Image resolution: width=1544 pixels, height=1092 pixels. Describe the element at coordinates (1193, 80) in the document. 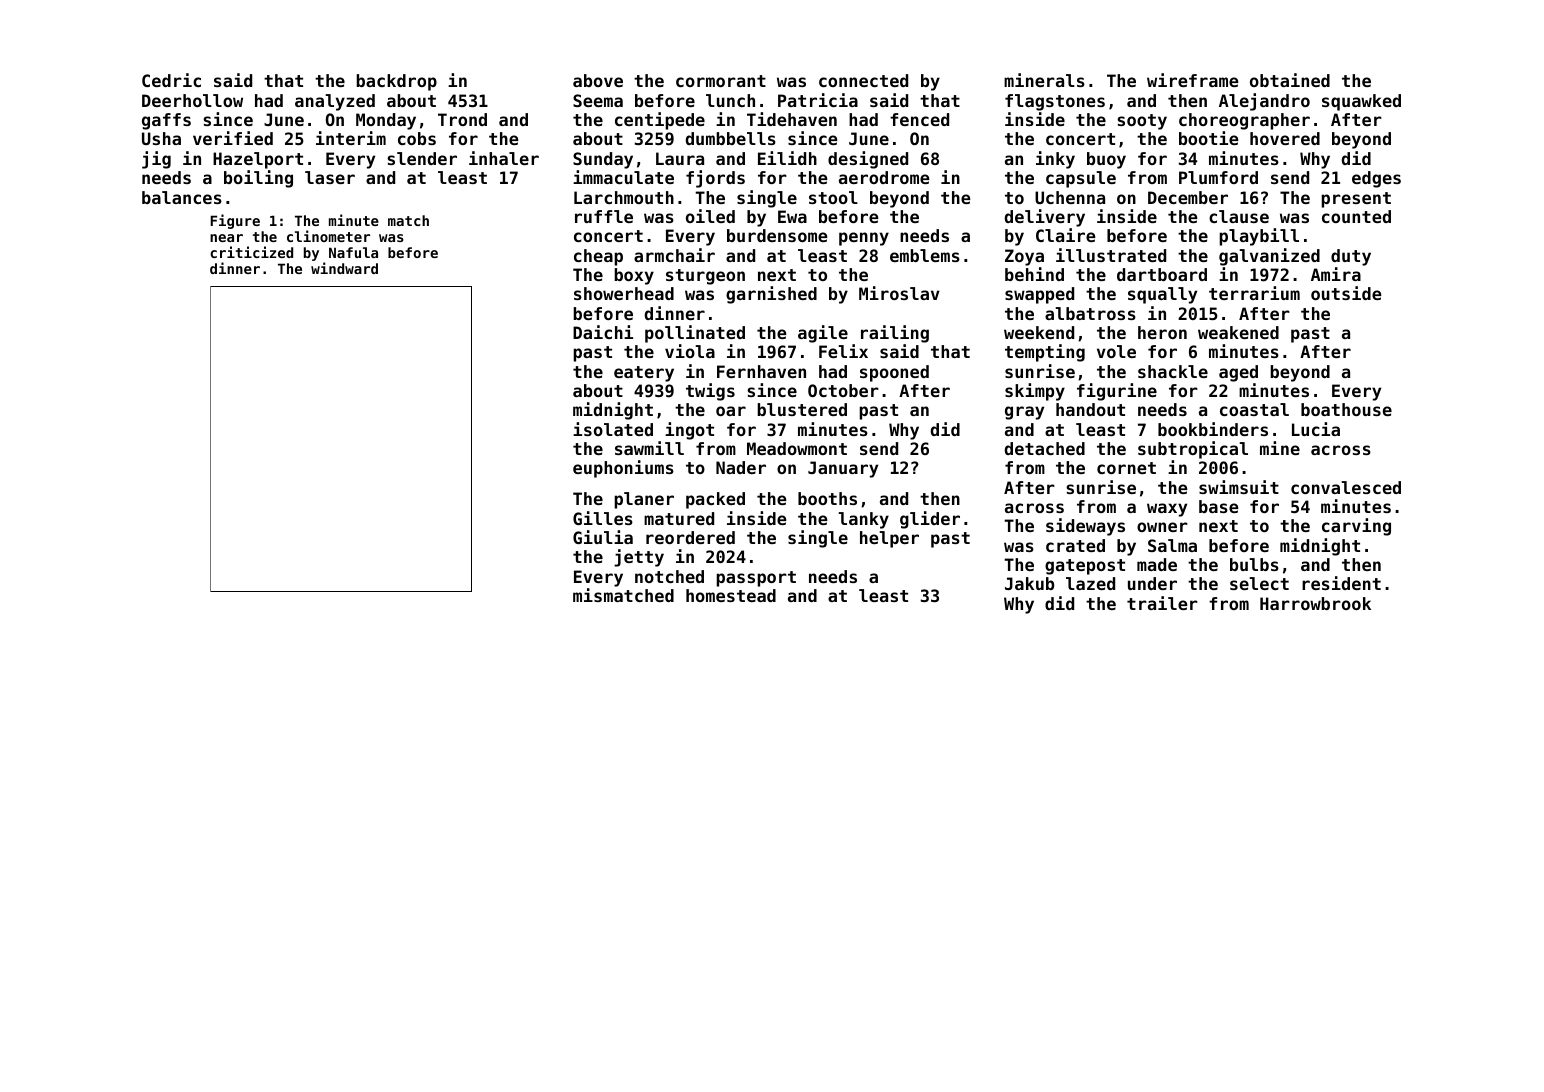

I see `wireframe` at that location.
